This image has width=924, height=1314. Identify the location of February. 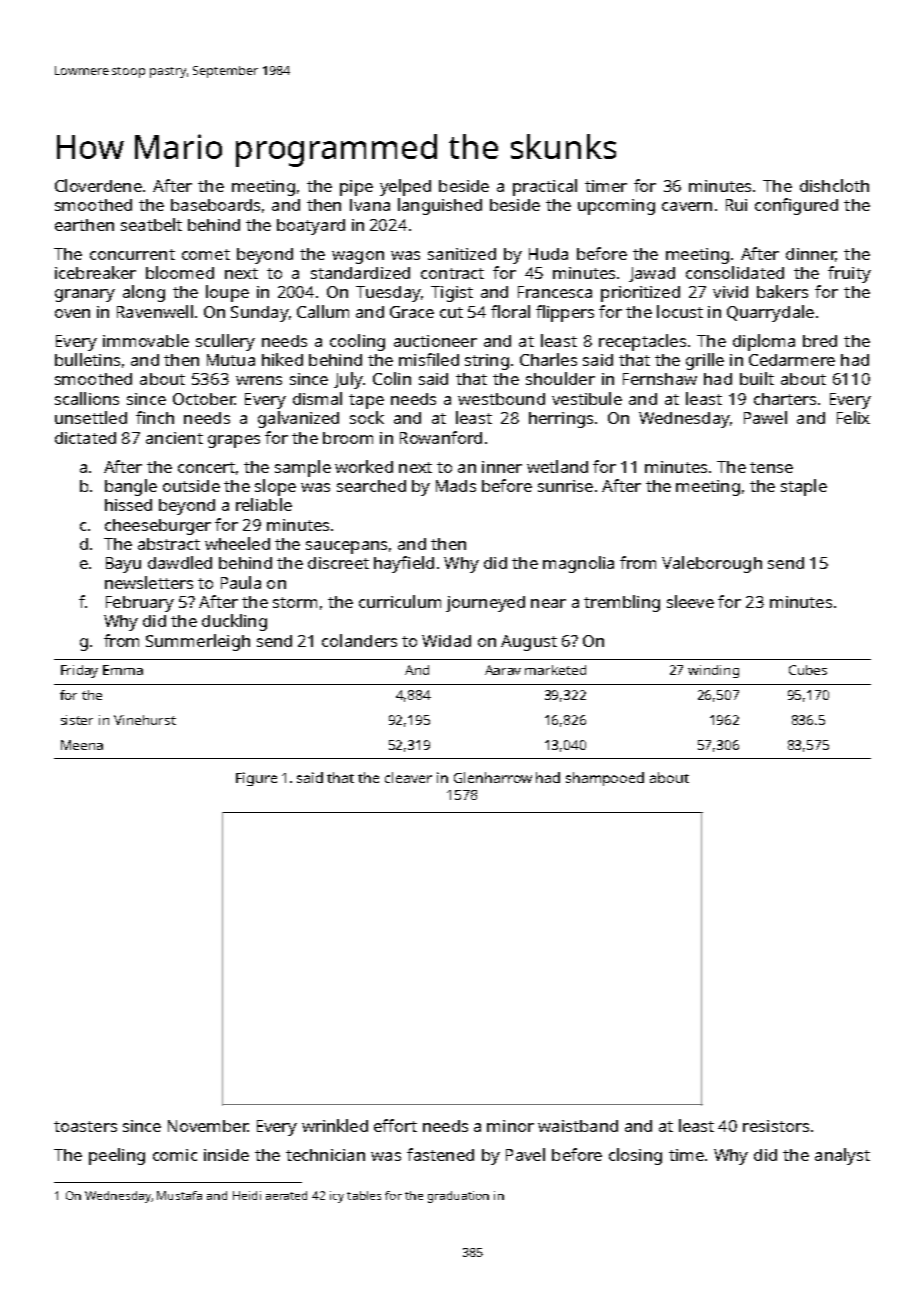
(140, 604).
